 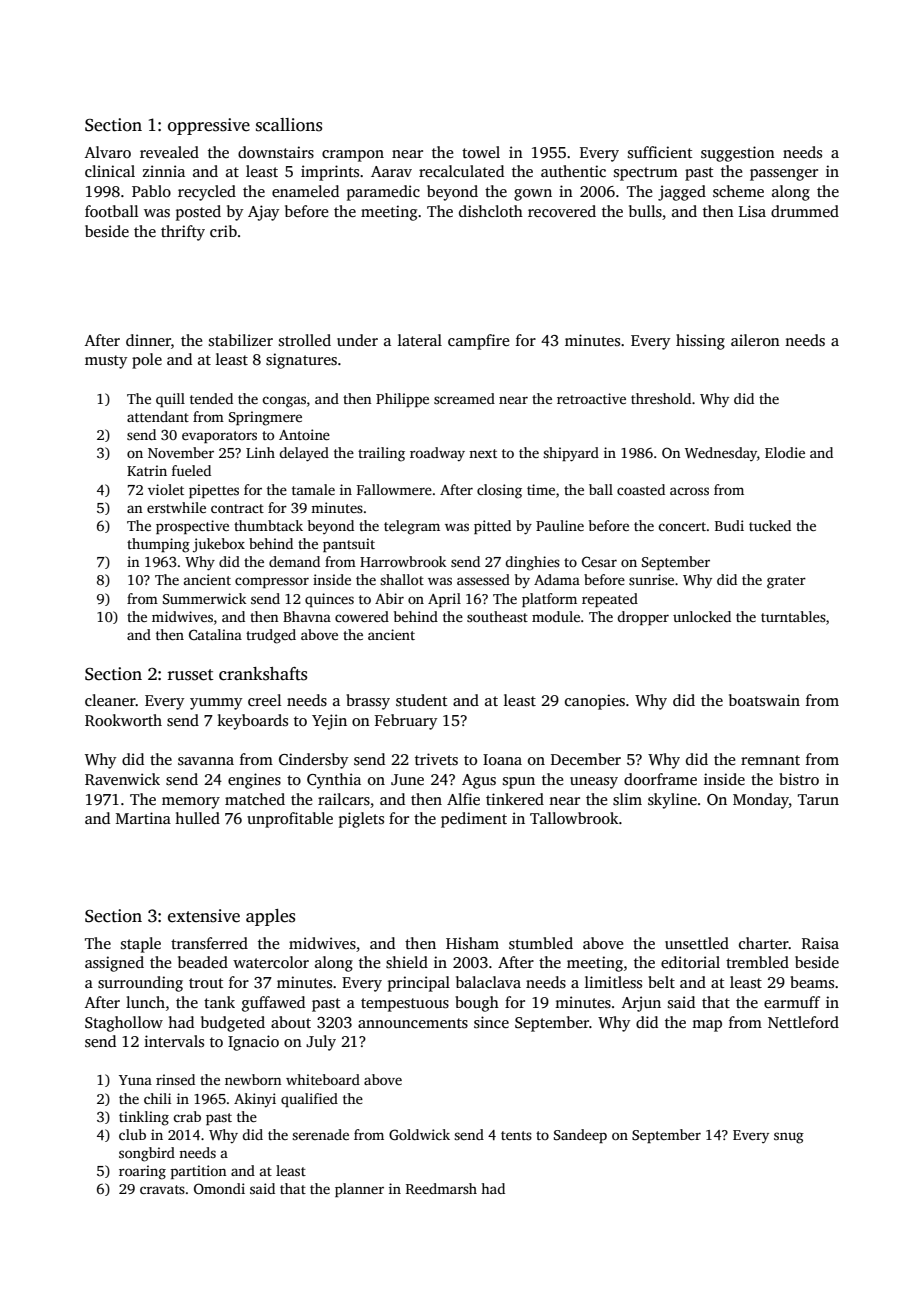 I want to click on since, so click(x=491, y=1022).
